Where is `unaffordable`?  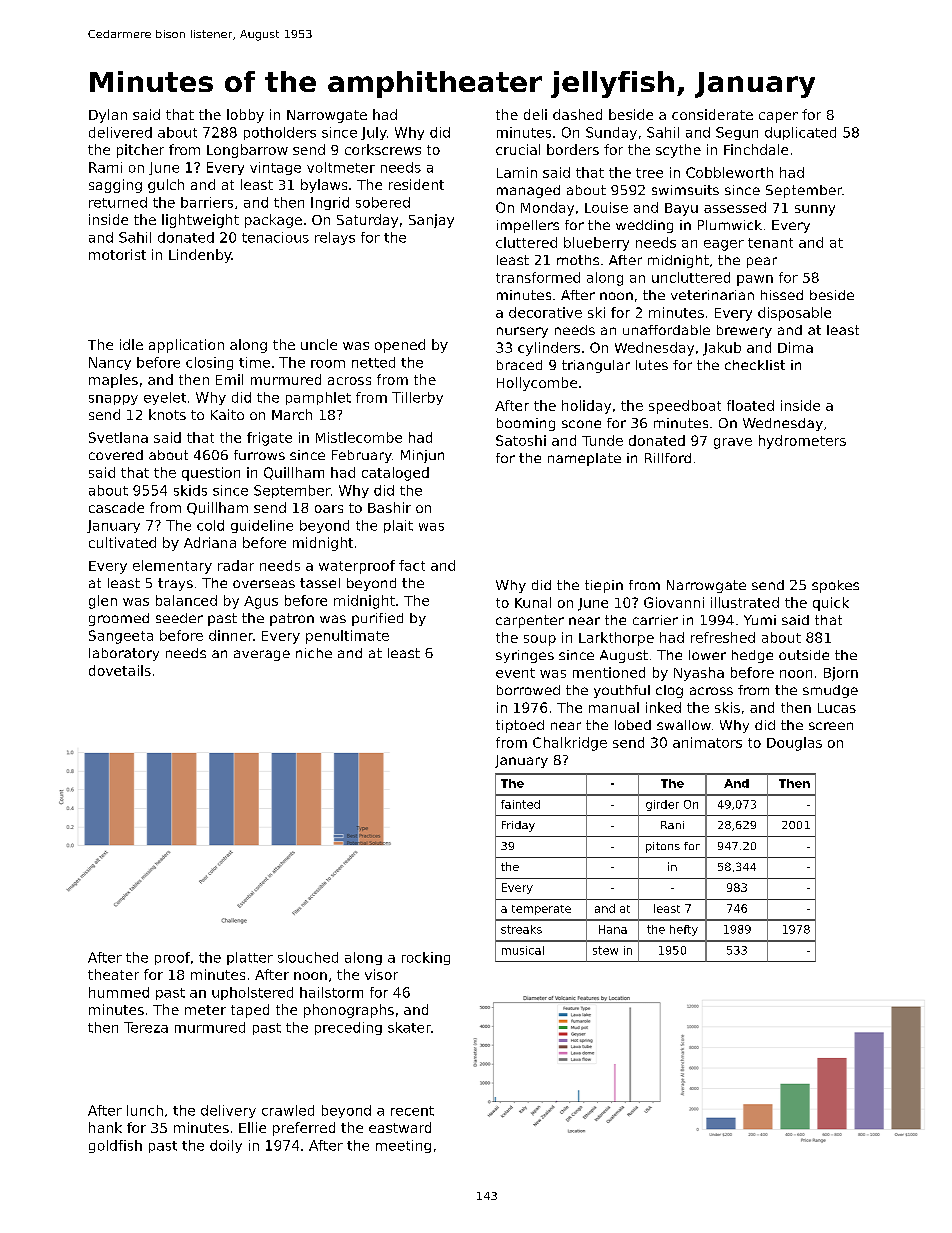 unaffordable is located at coordinates (666, 330).
